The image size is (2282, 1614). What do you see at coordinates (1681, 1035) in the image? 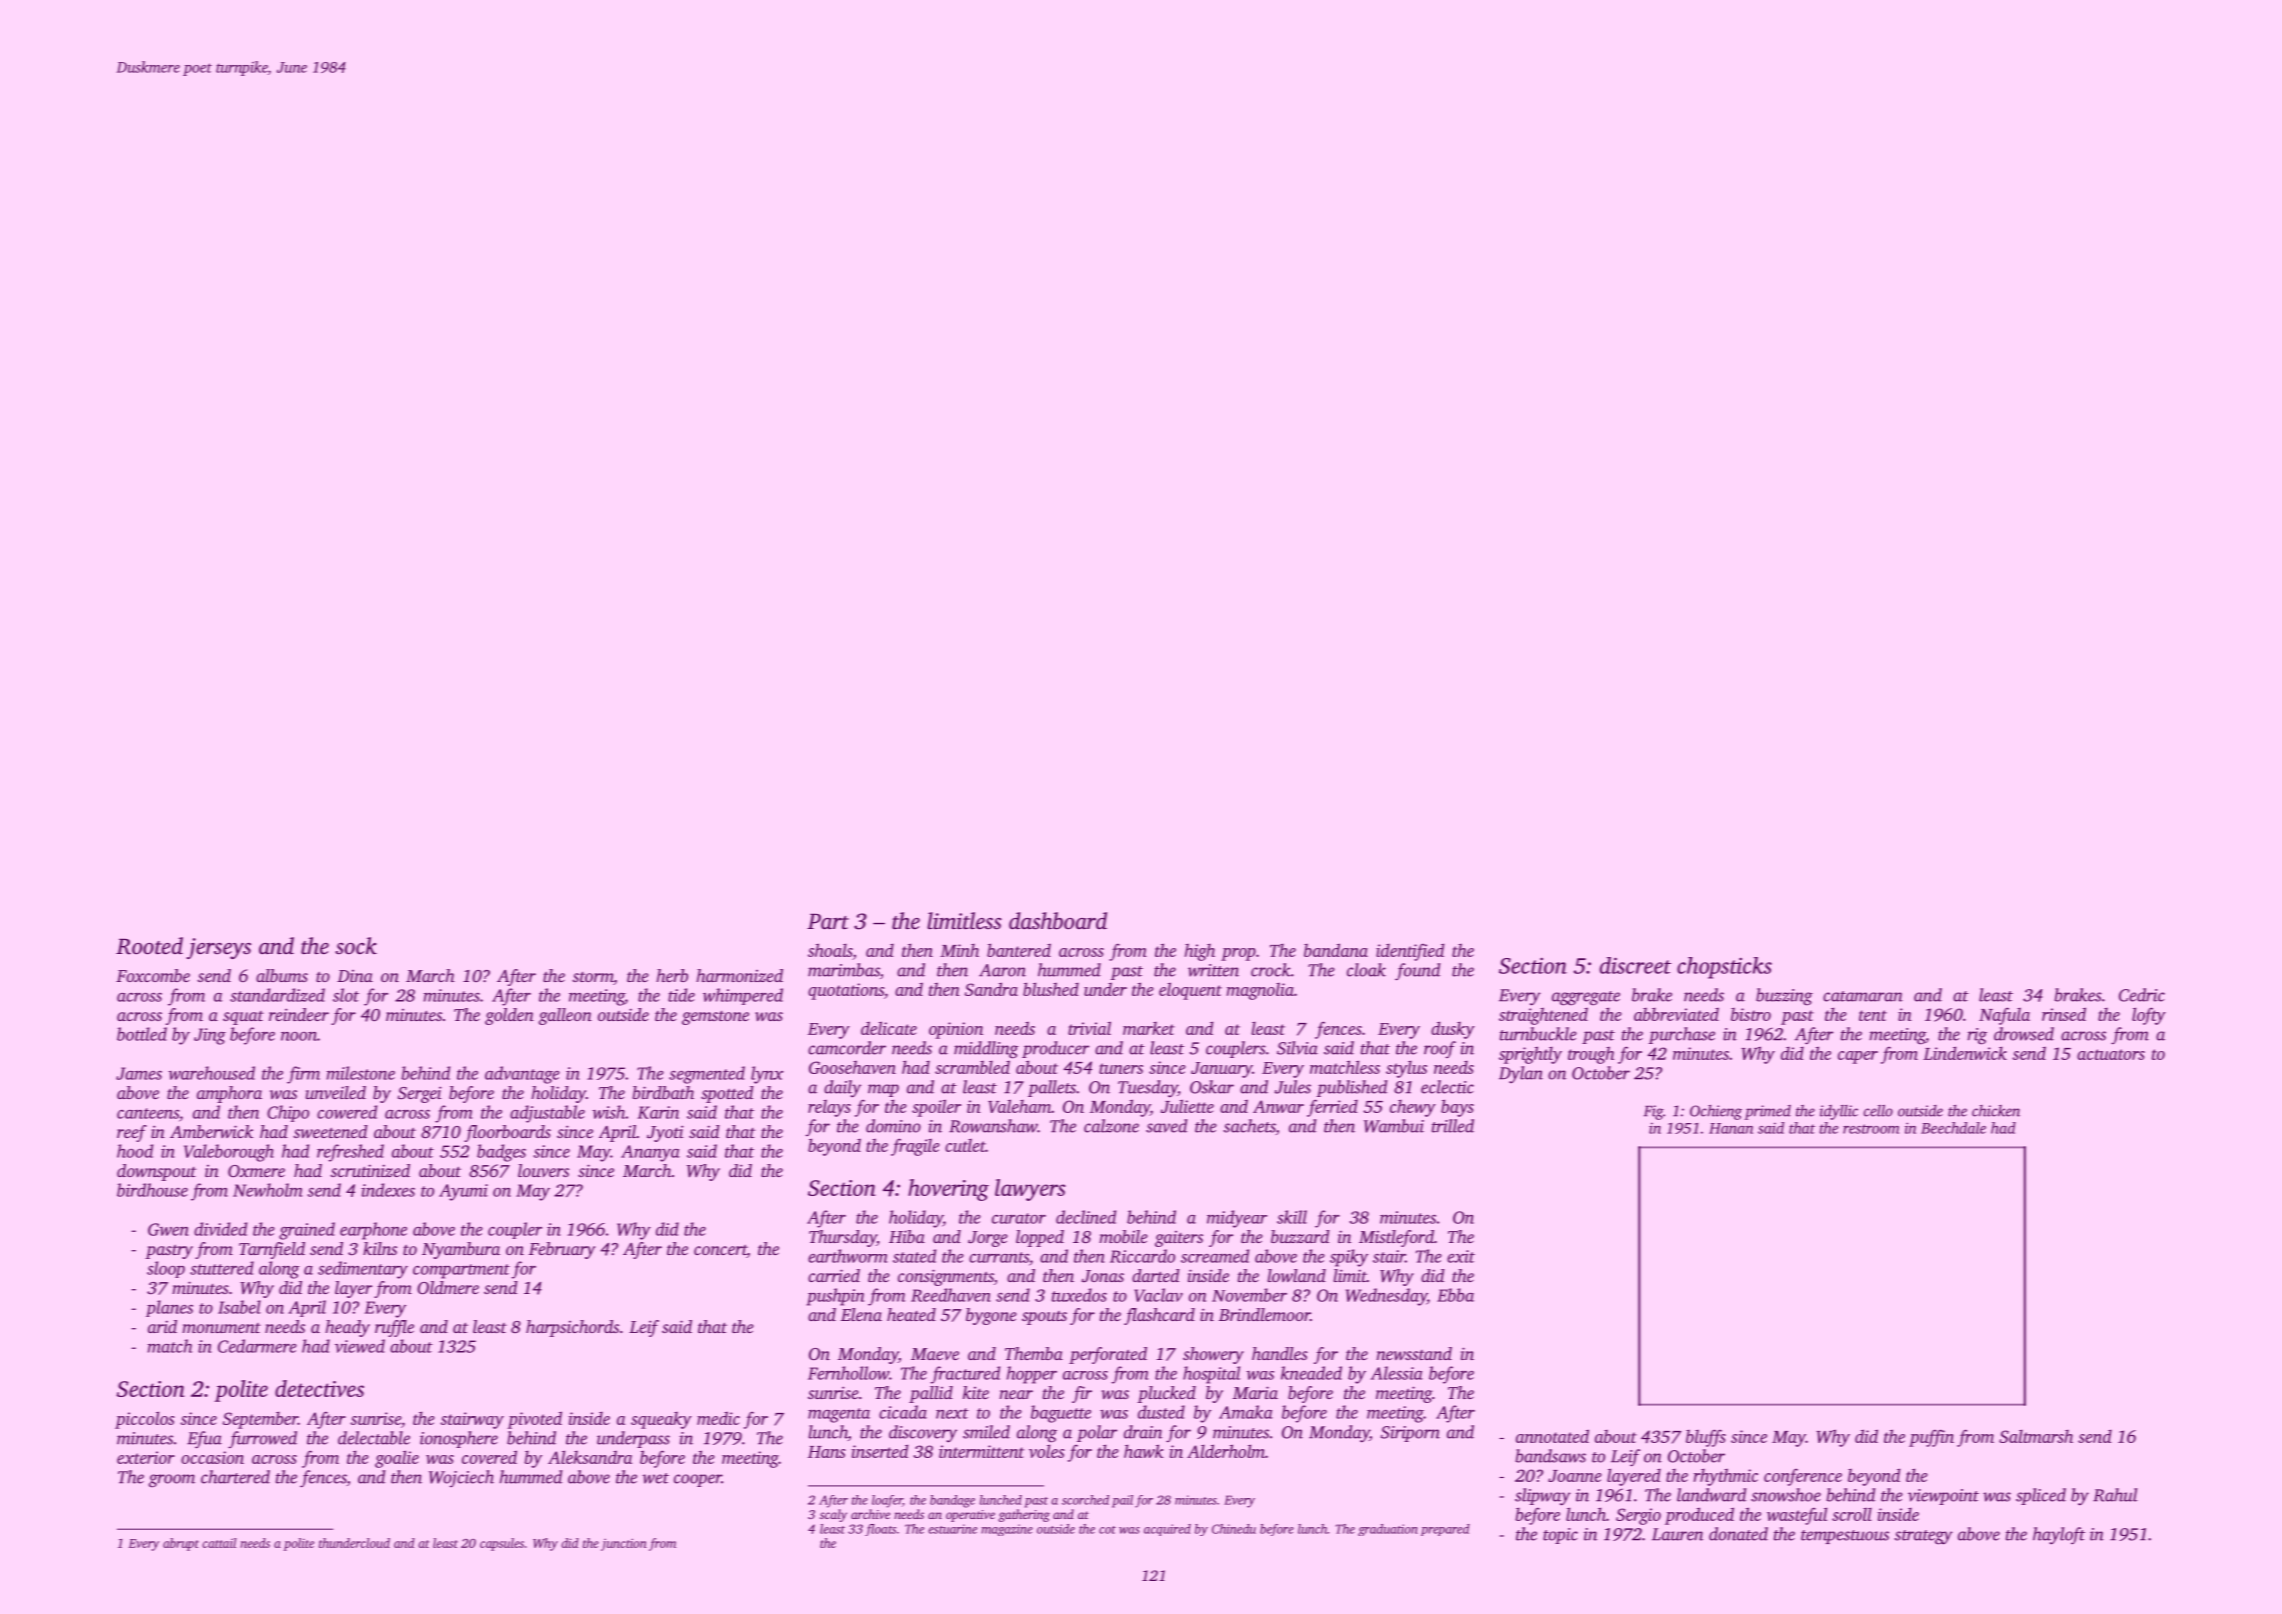
I see `purchase` at bounding box center [1681, 1035].
